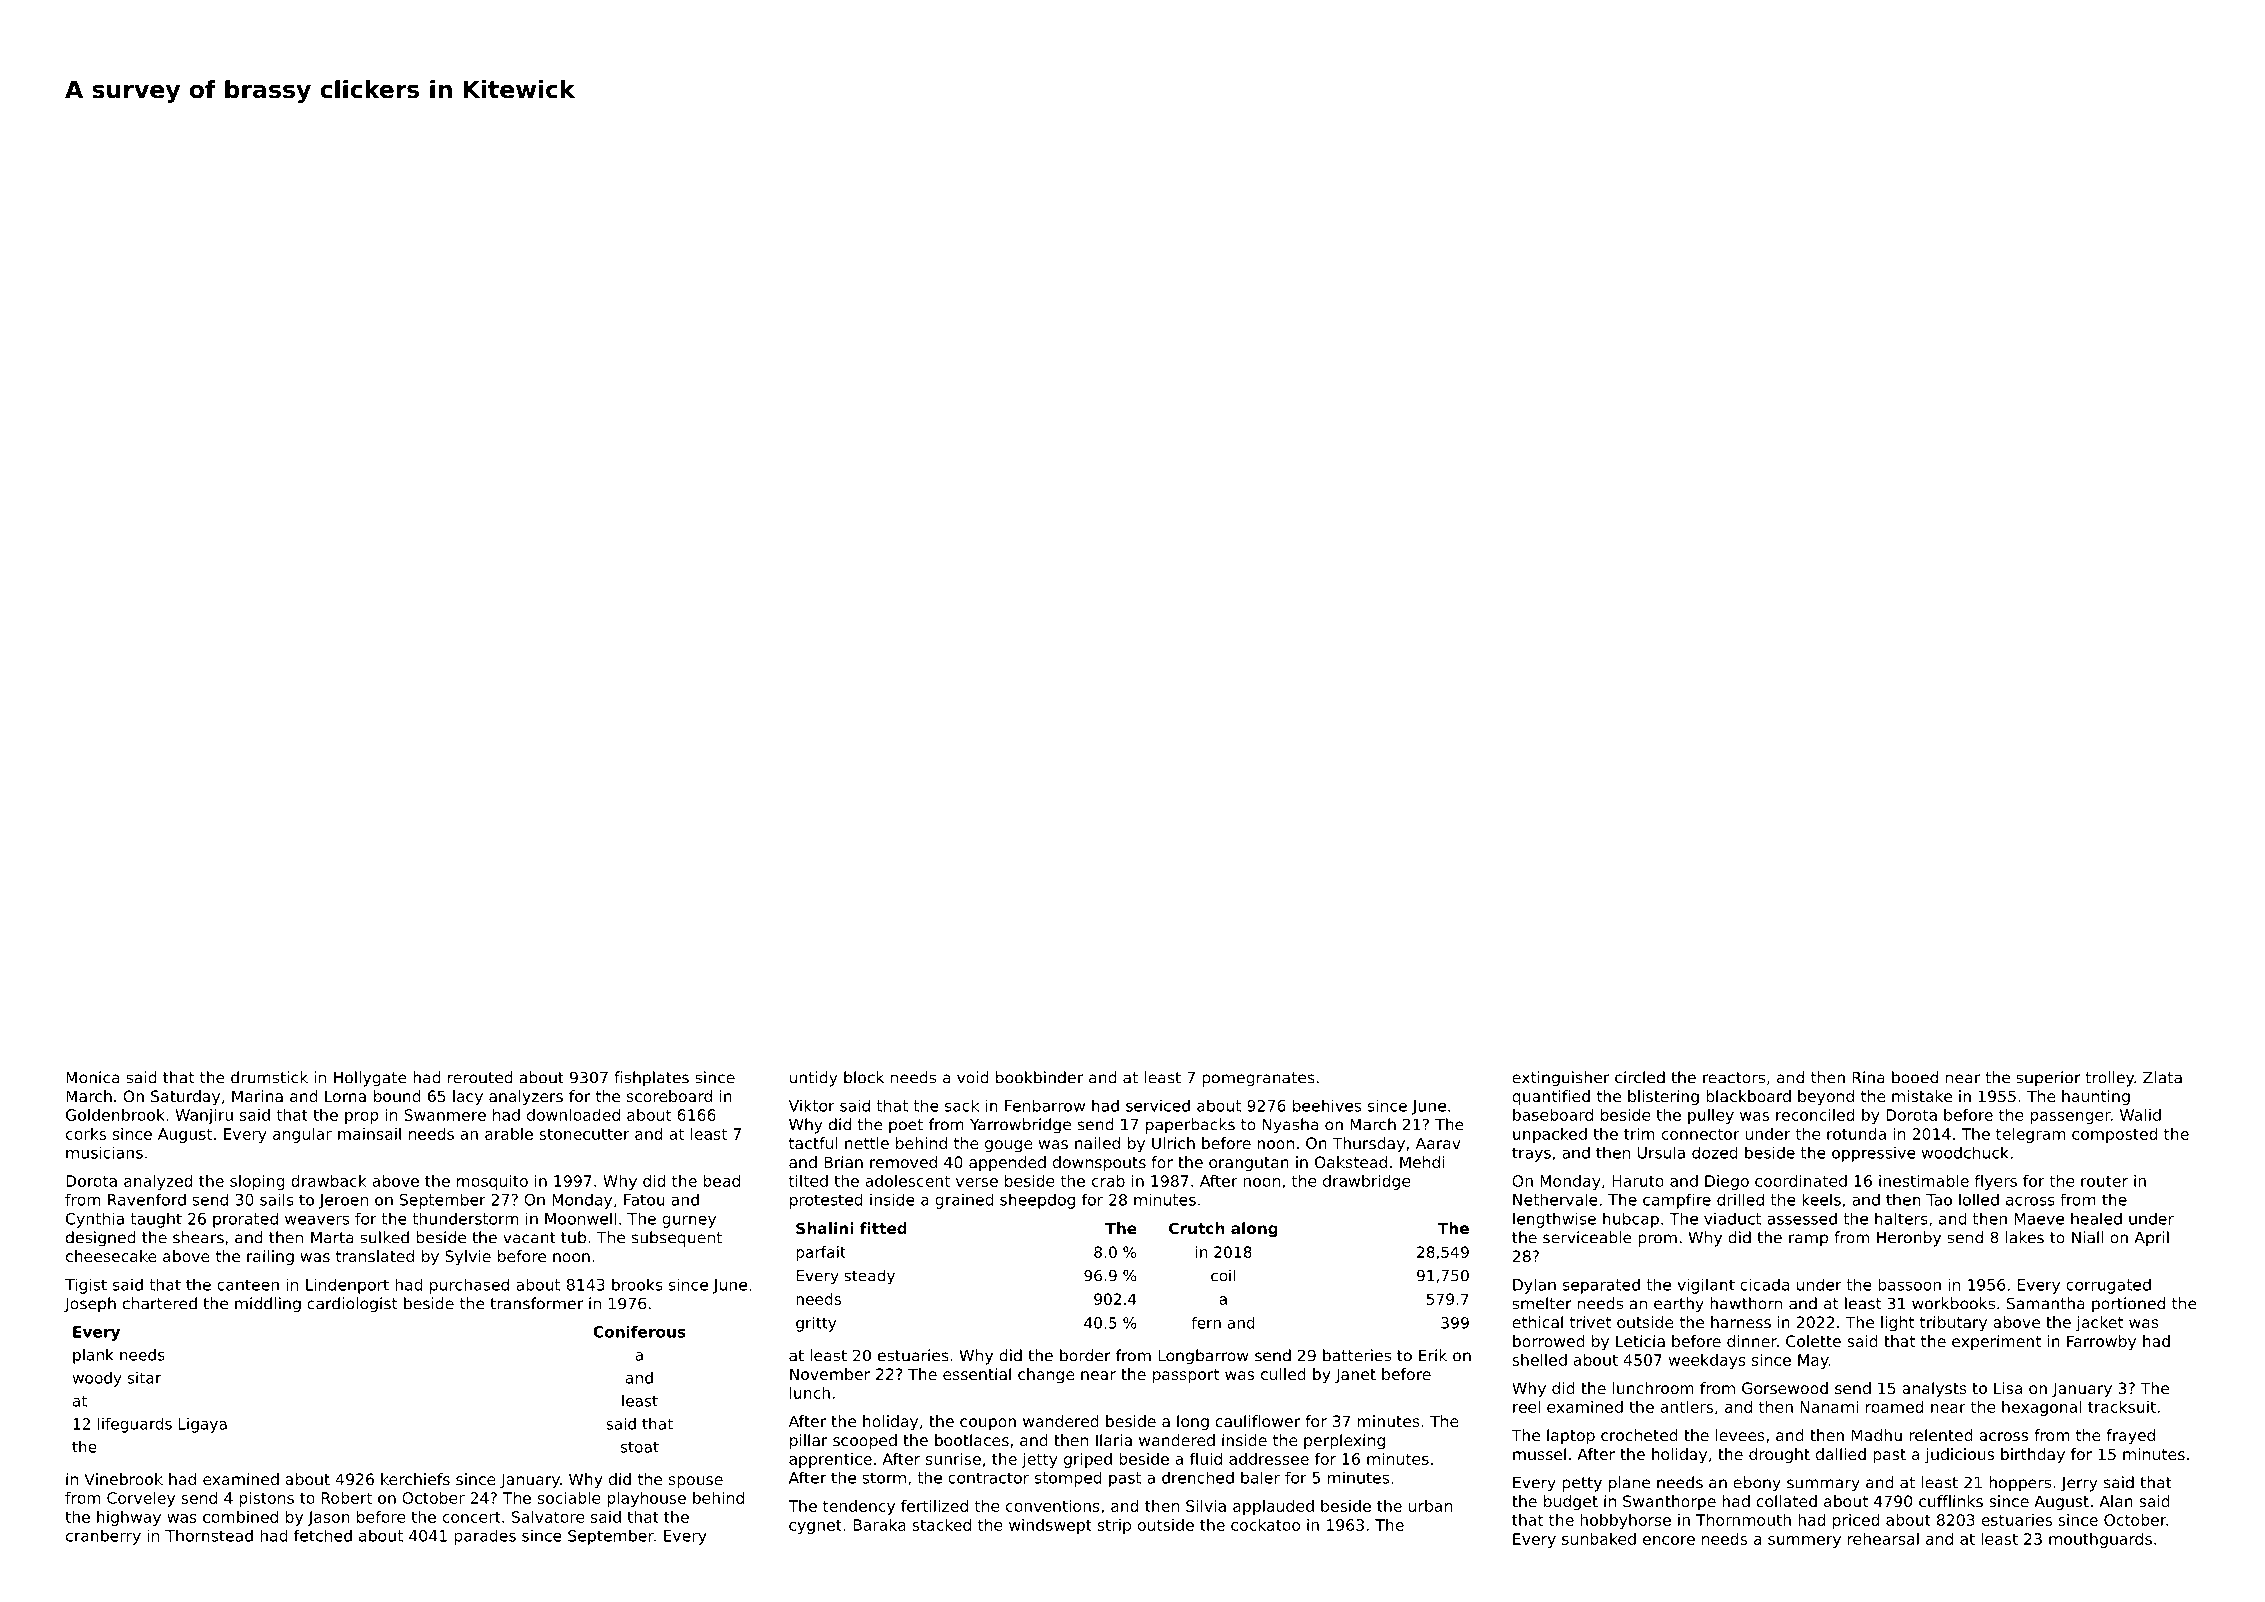  Describe the element at coordinates (815, 1527) in the screenshot. I see `cygnet` at that location.
